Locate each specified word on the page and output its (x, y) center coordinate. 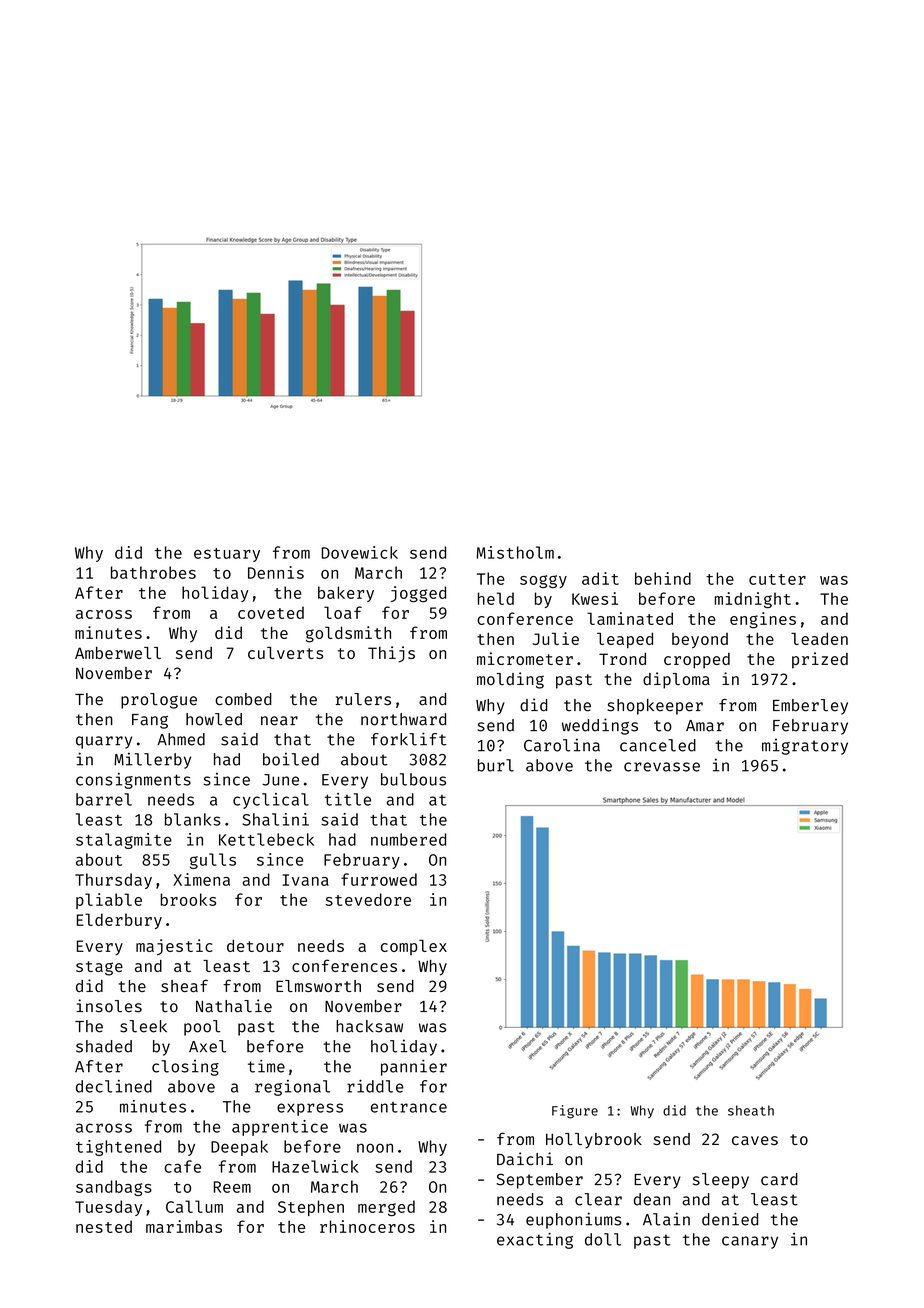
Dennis (276, 572)
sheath (751, 1110)
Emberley (810, 707)
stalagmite (124, 841)
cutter (777, 579)
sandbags (114, 1188)
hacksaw (369, 1026)
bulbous (413, 779)
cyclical (271, 801)
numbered (408, 839)
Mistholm (515, 552)
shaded (104, 1046)
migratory (805, 746)
